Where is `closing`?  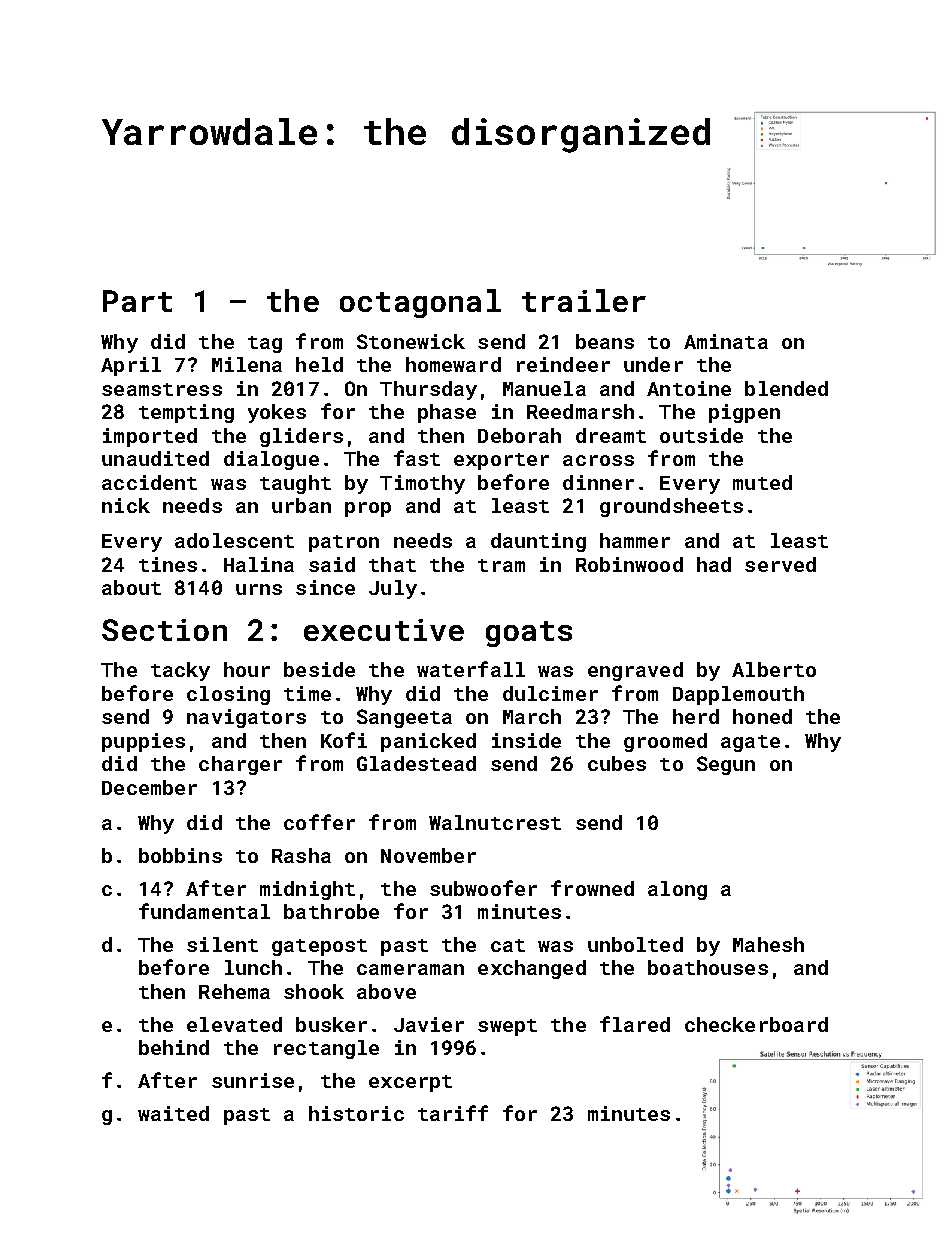 closing is located at coordinates (228, 695).
